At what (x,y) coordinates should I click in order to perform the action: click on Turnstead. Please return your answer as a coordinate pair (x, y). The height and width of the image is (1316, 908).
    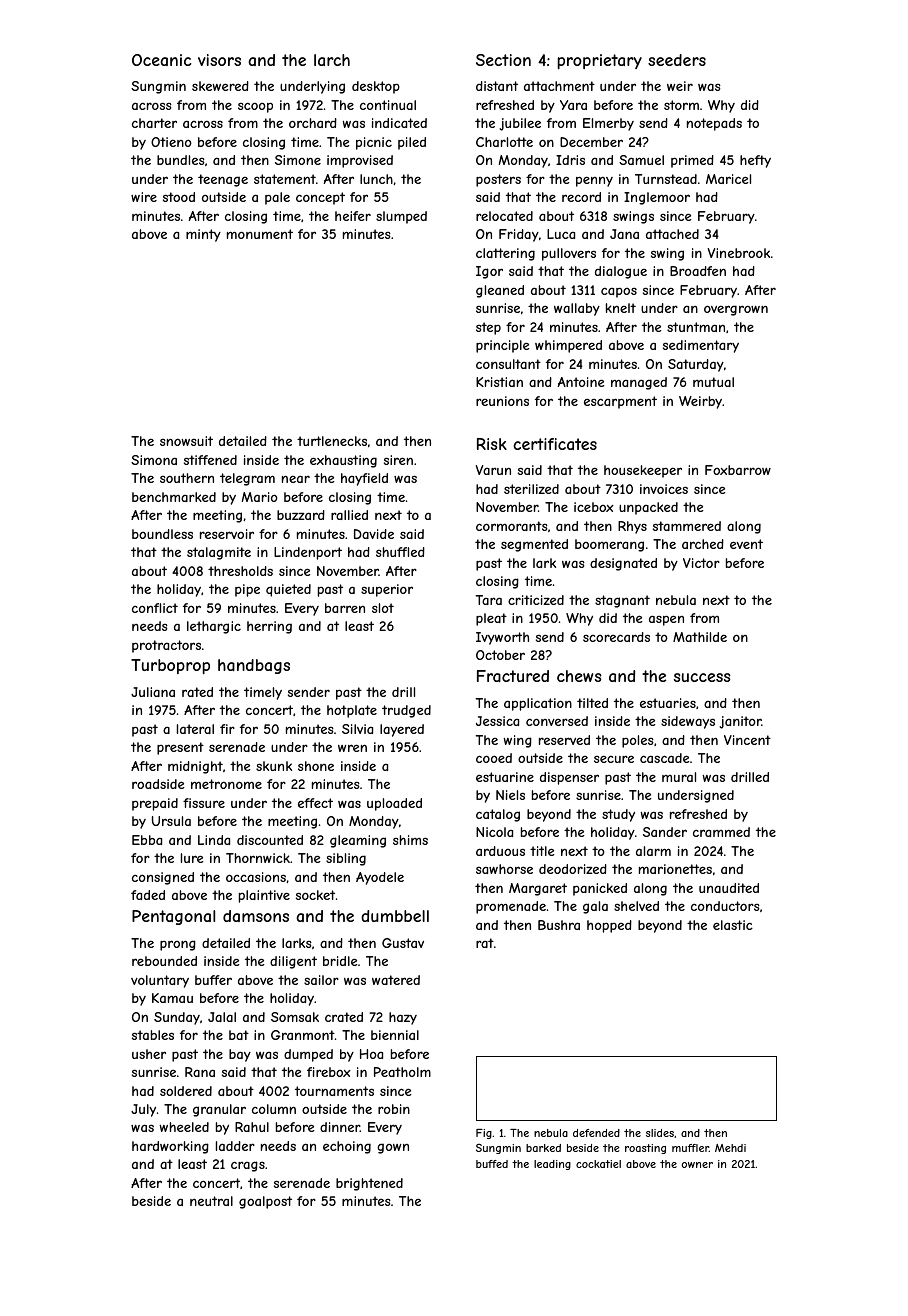
    Looking at the image, I should click on (666, 179).
